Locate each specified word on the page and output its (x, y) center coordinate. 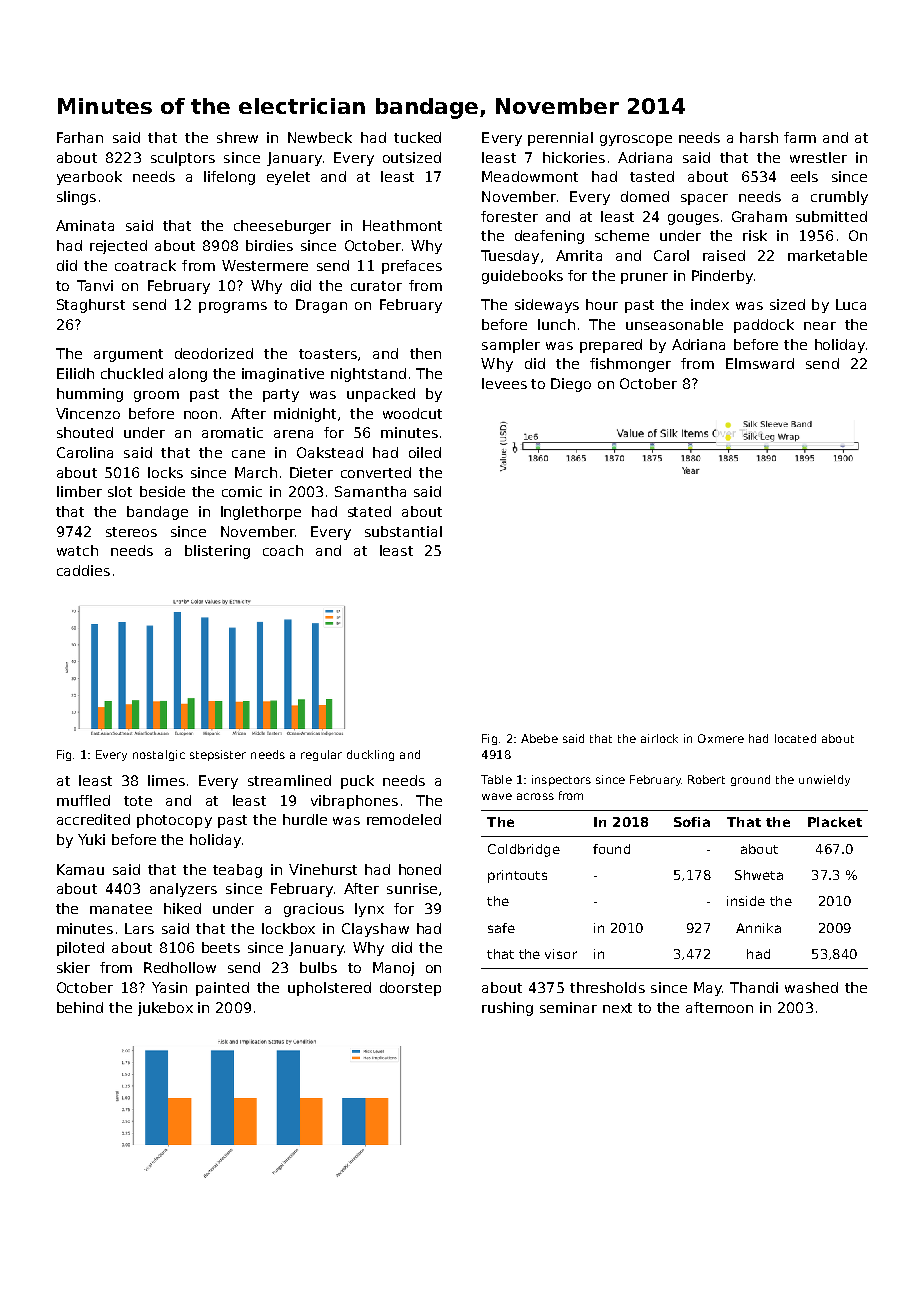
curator (376, 286)
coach (283, 550)
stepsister (218, 755)
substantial (403, 531)
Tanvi (95, 285)
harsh (759, 137)
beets (221, 947)
